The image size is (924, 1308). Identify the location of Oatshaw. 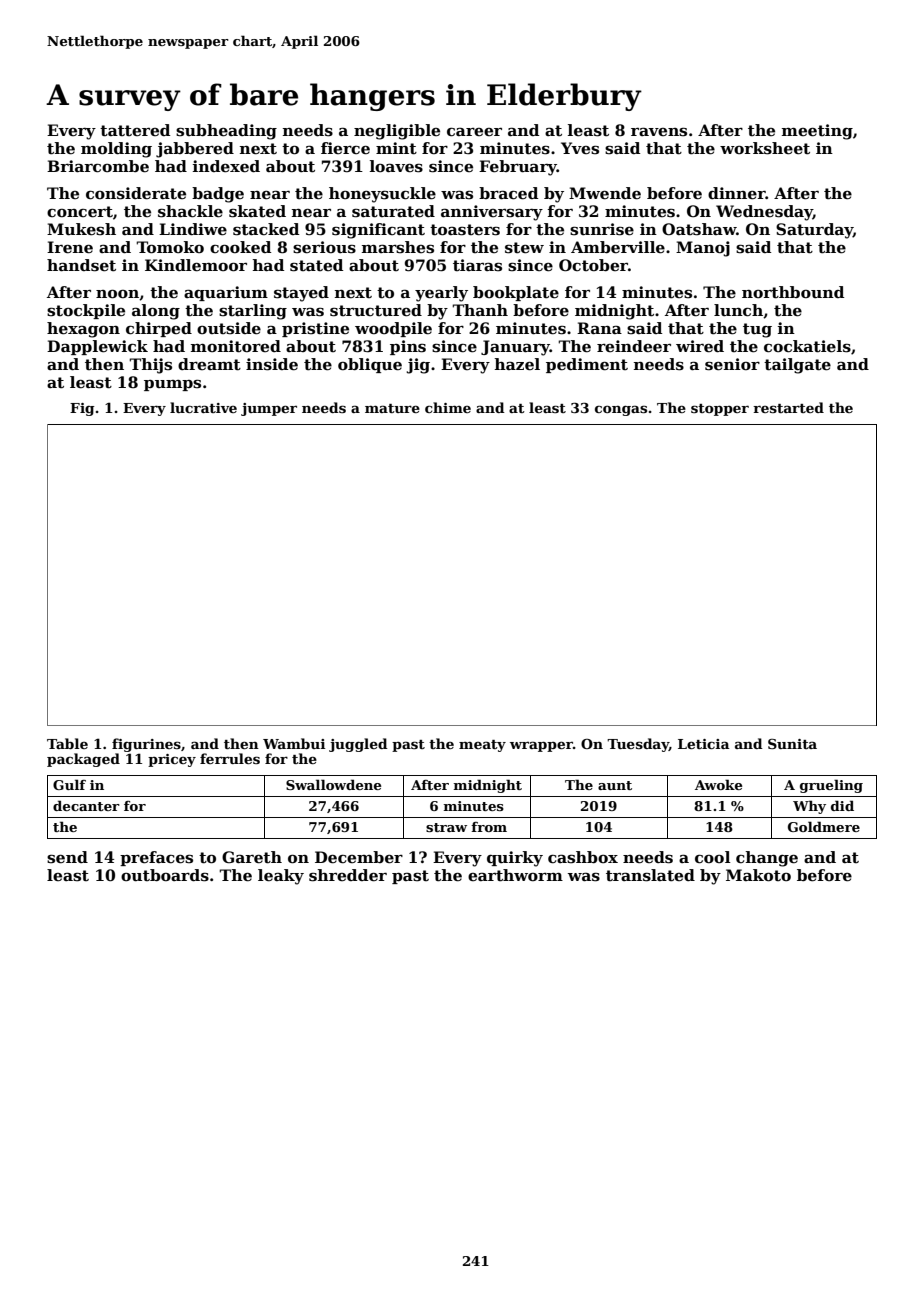
(699, 229).
